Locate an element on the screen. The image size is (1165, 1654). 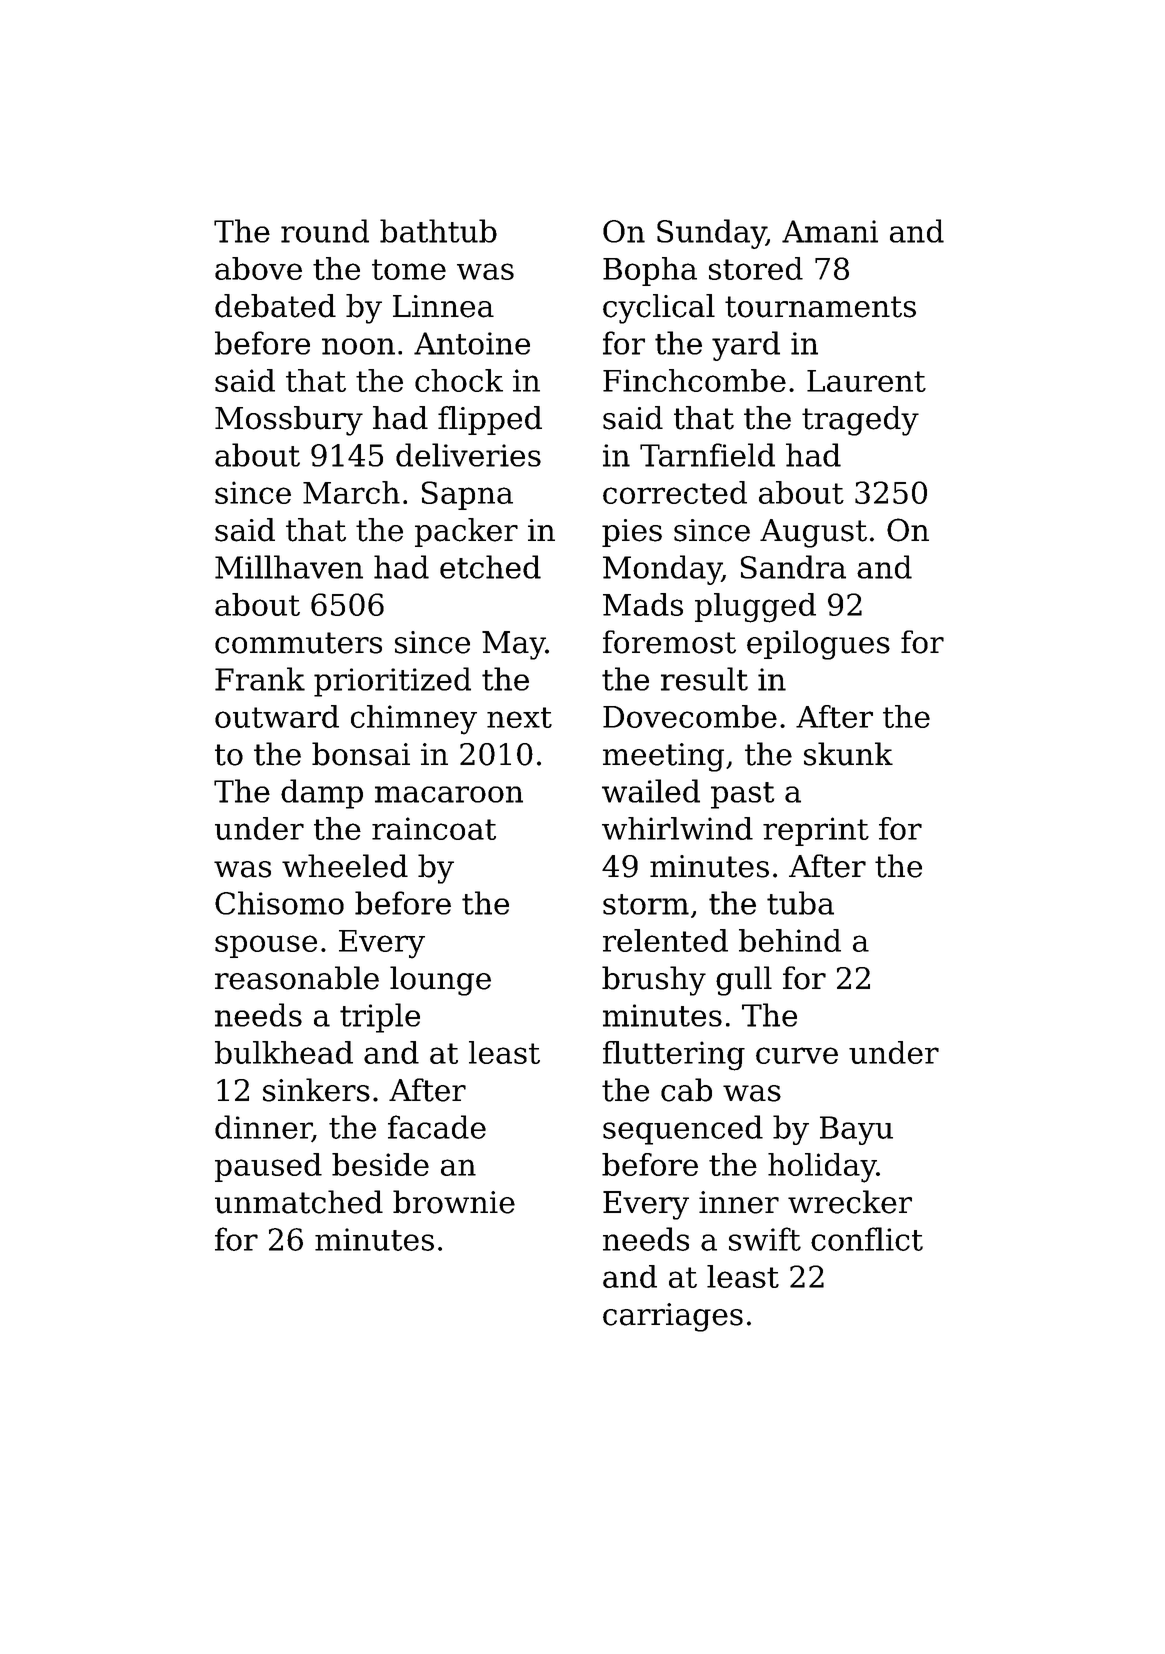
unmatched is located at coordinates (299, 1202).
